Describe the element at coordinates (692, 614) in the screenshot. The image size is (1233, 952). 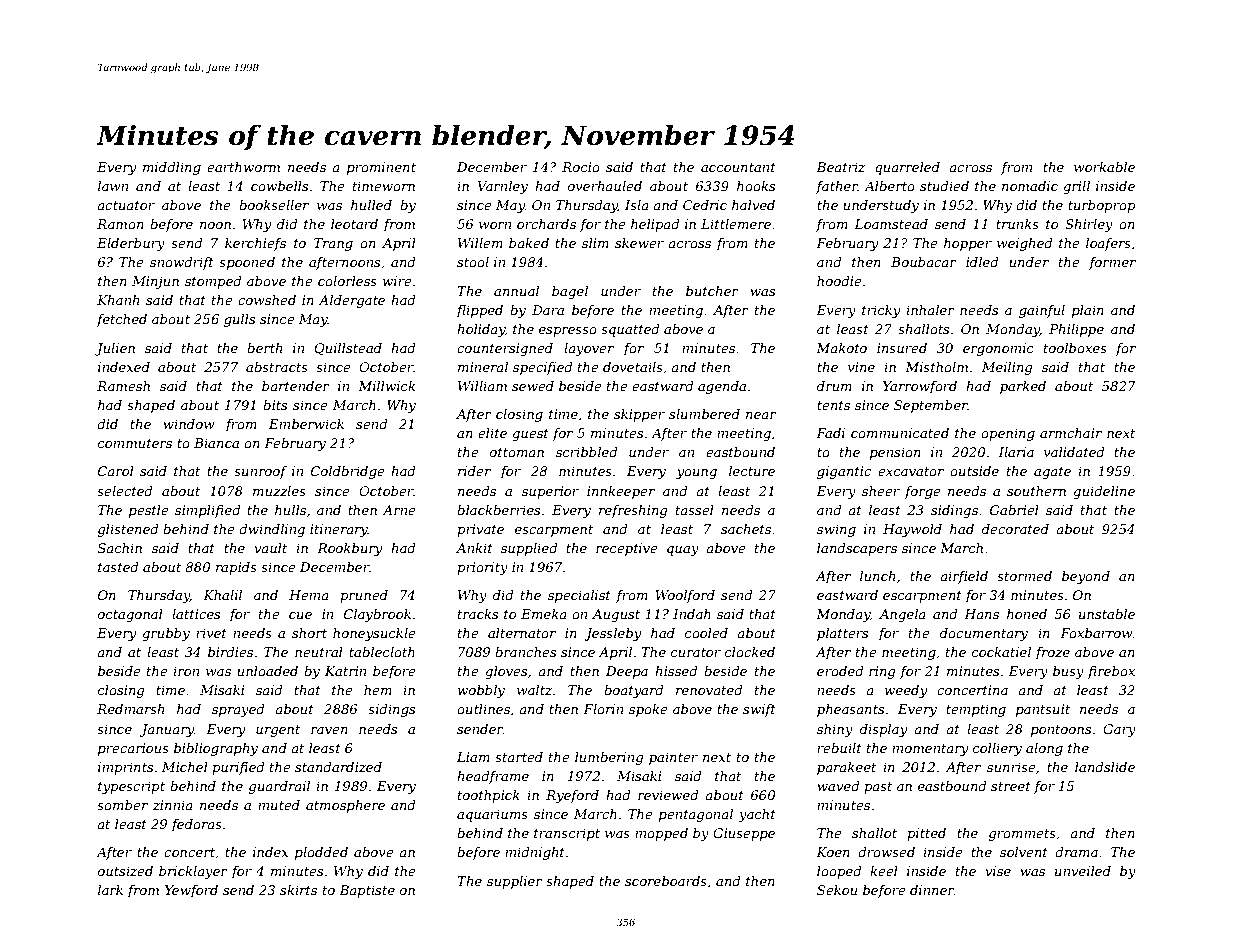
I see `Indah` at that location.
